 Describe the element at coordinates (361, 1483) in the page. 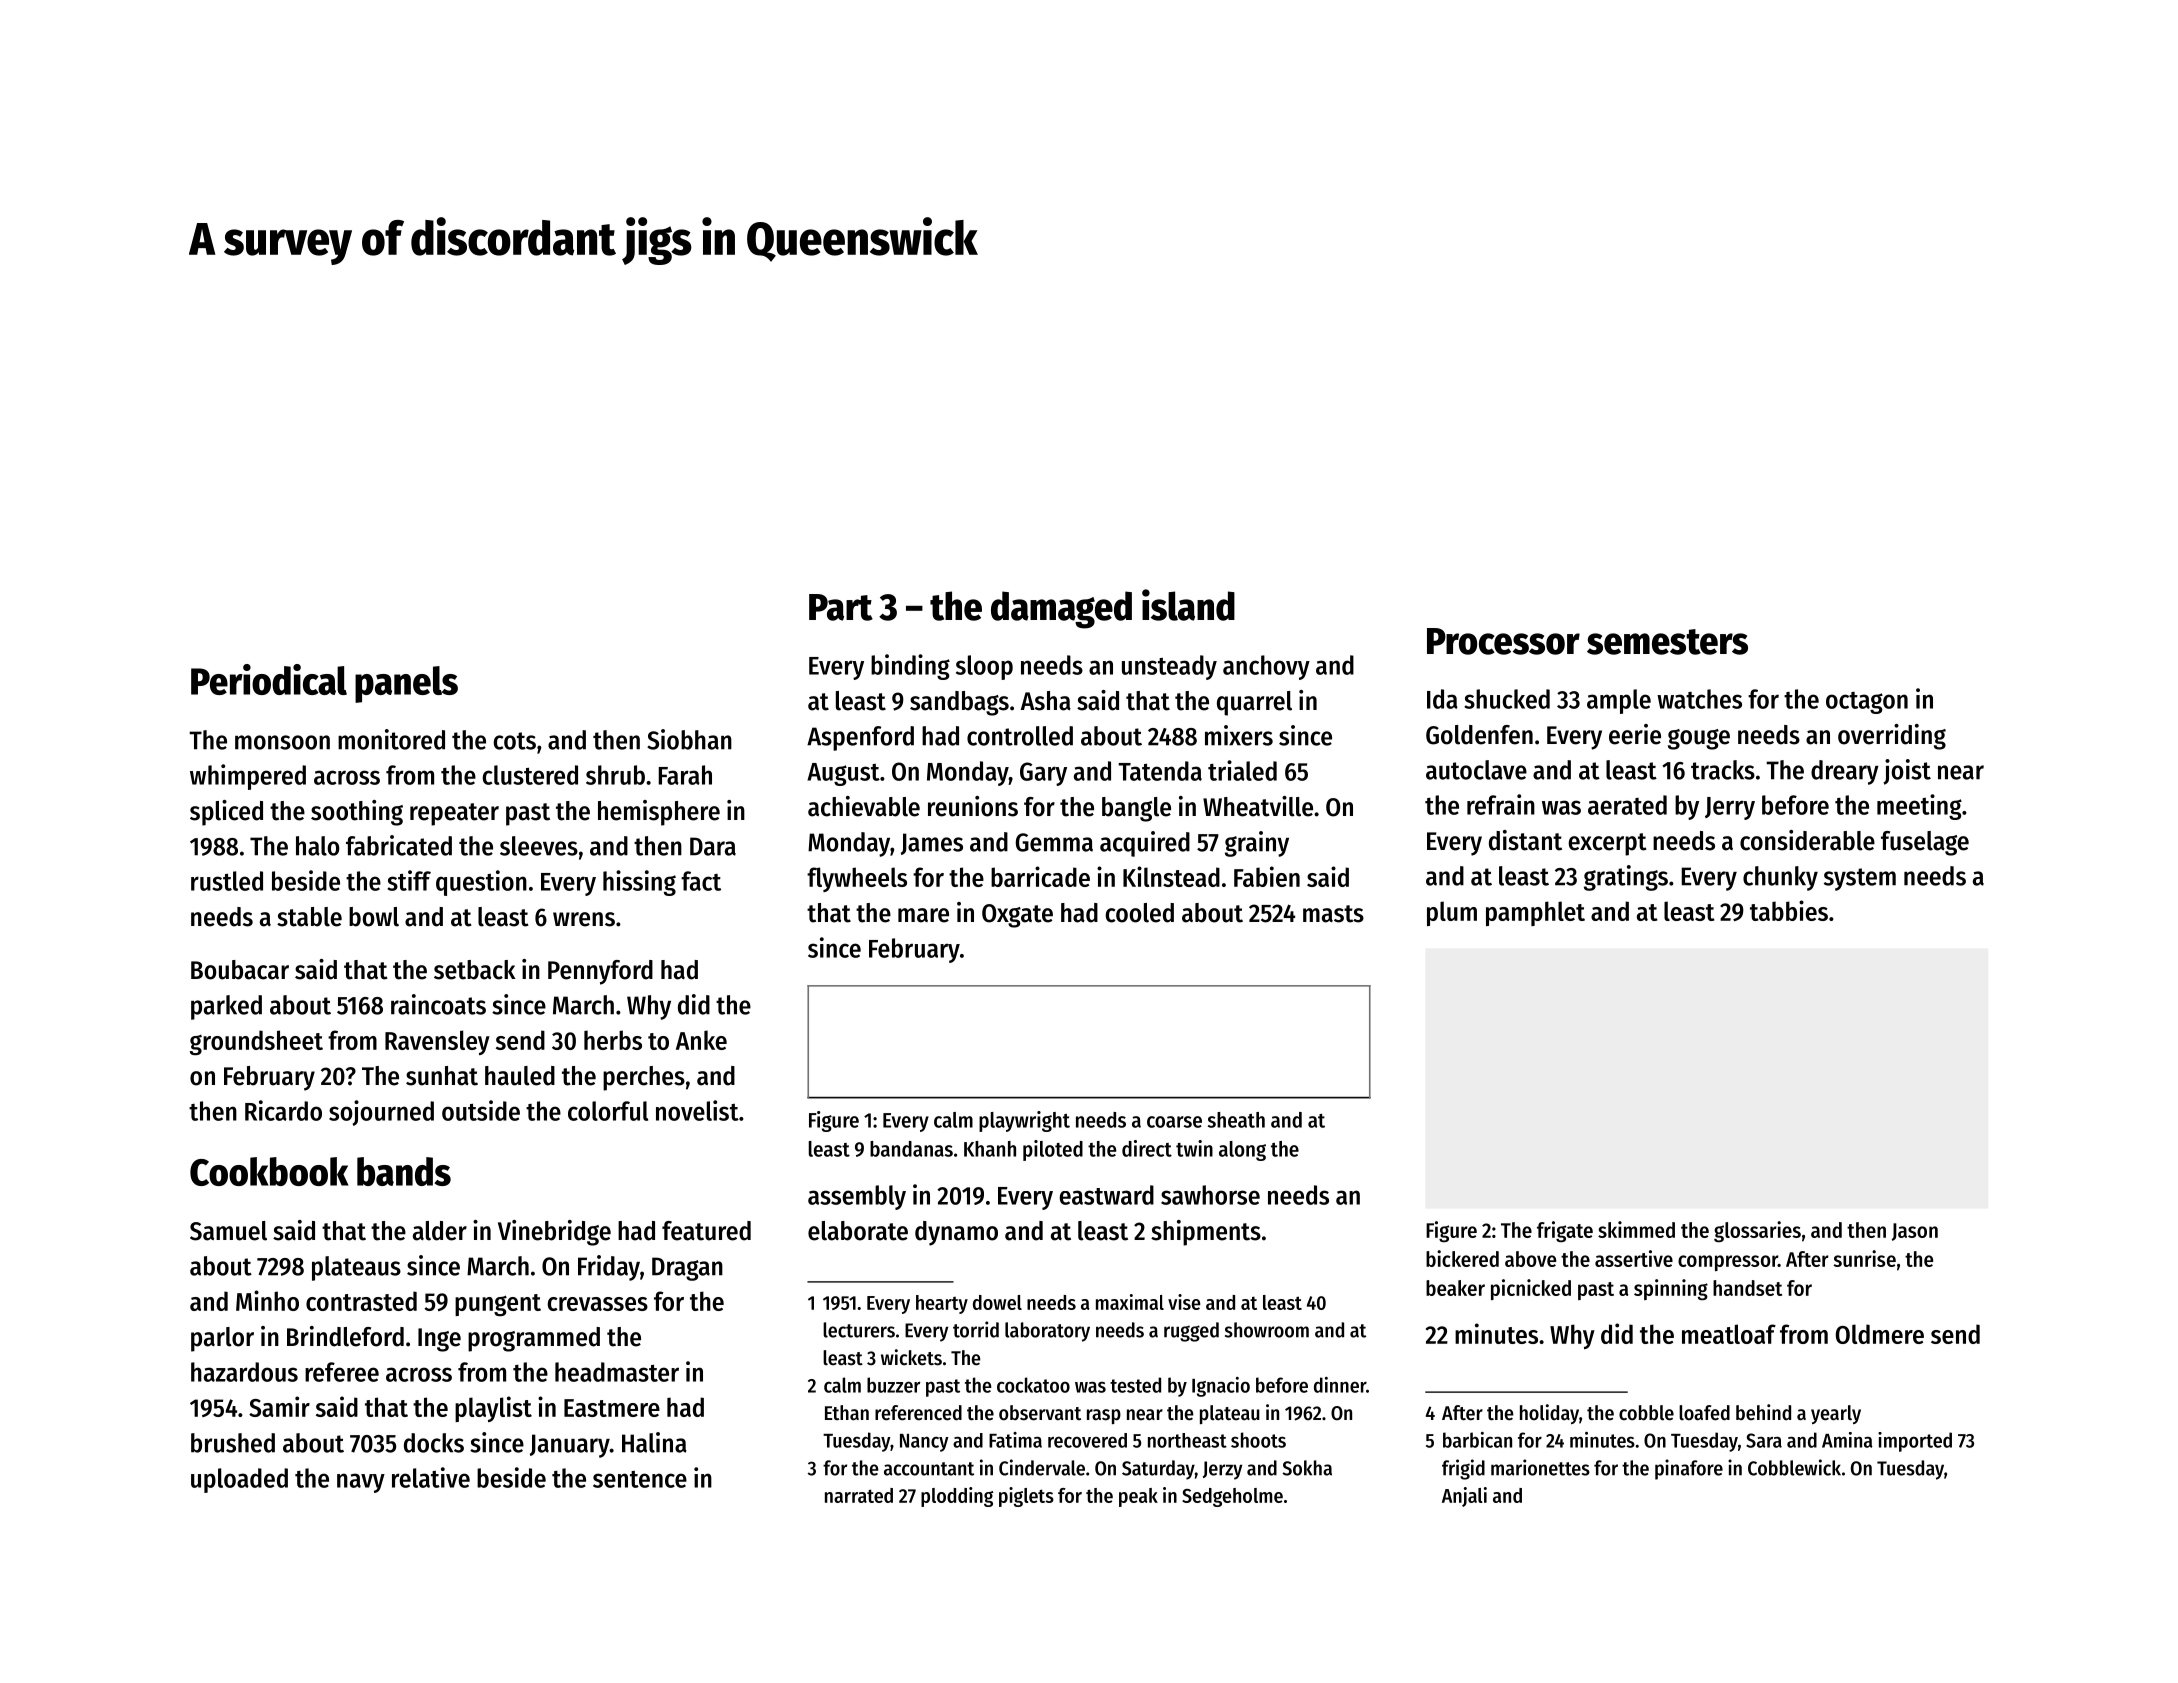

I see `navy` at that location.
